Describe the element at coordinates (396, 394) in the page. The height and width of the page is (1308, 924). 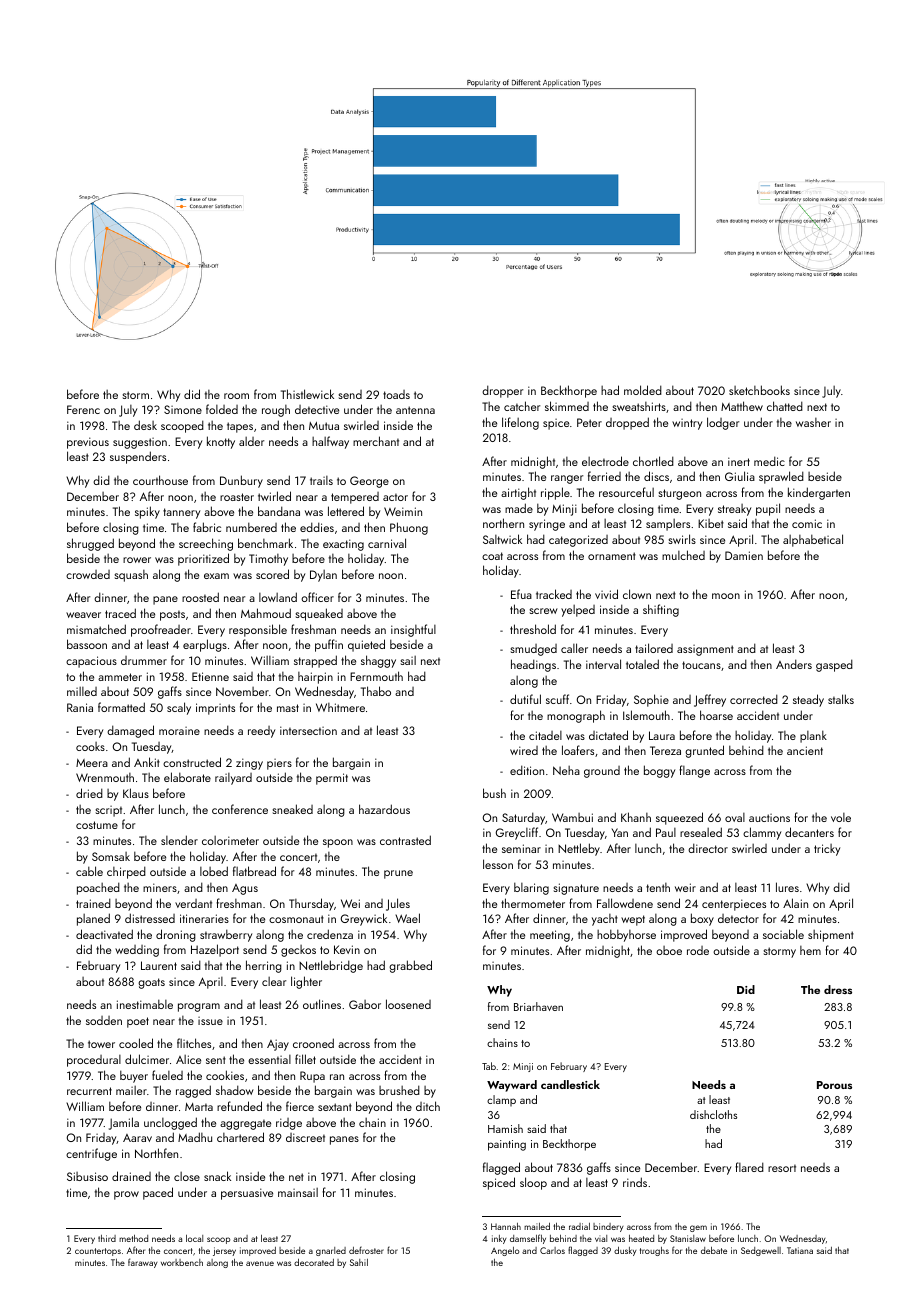
I see `toads` at that location.
